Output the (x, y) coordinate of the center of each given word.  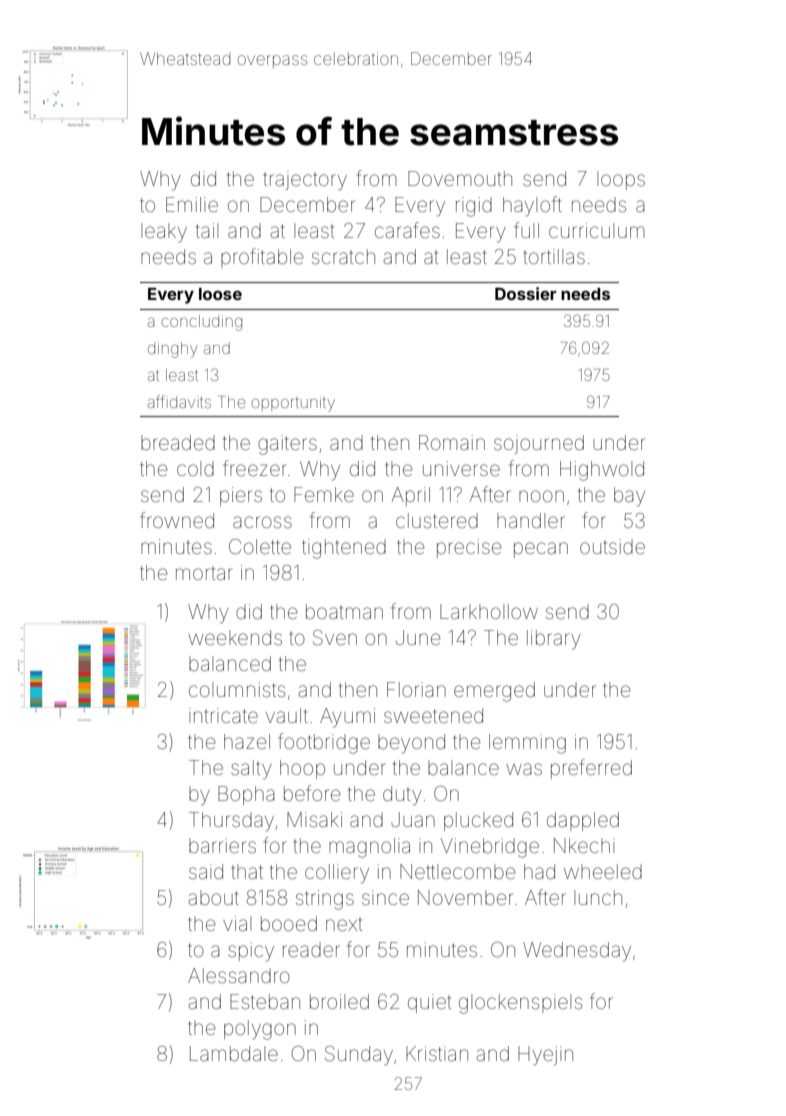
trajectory (305, 181)
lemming (527, 744)
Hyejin (545, 1056)
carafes (407, 230)
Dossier (526, 293)
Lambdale (234, 1053)
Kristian (437, 1053)
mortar (204, 573)
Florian (416, 689)
